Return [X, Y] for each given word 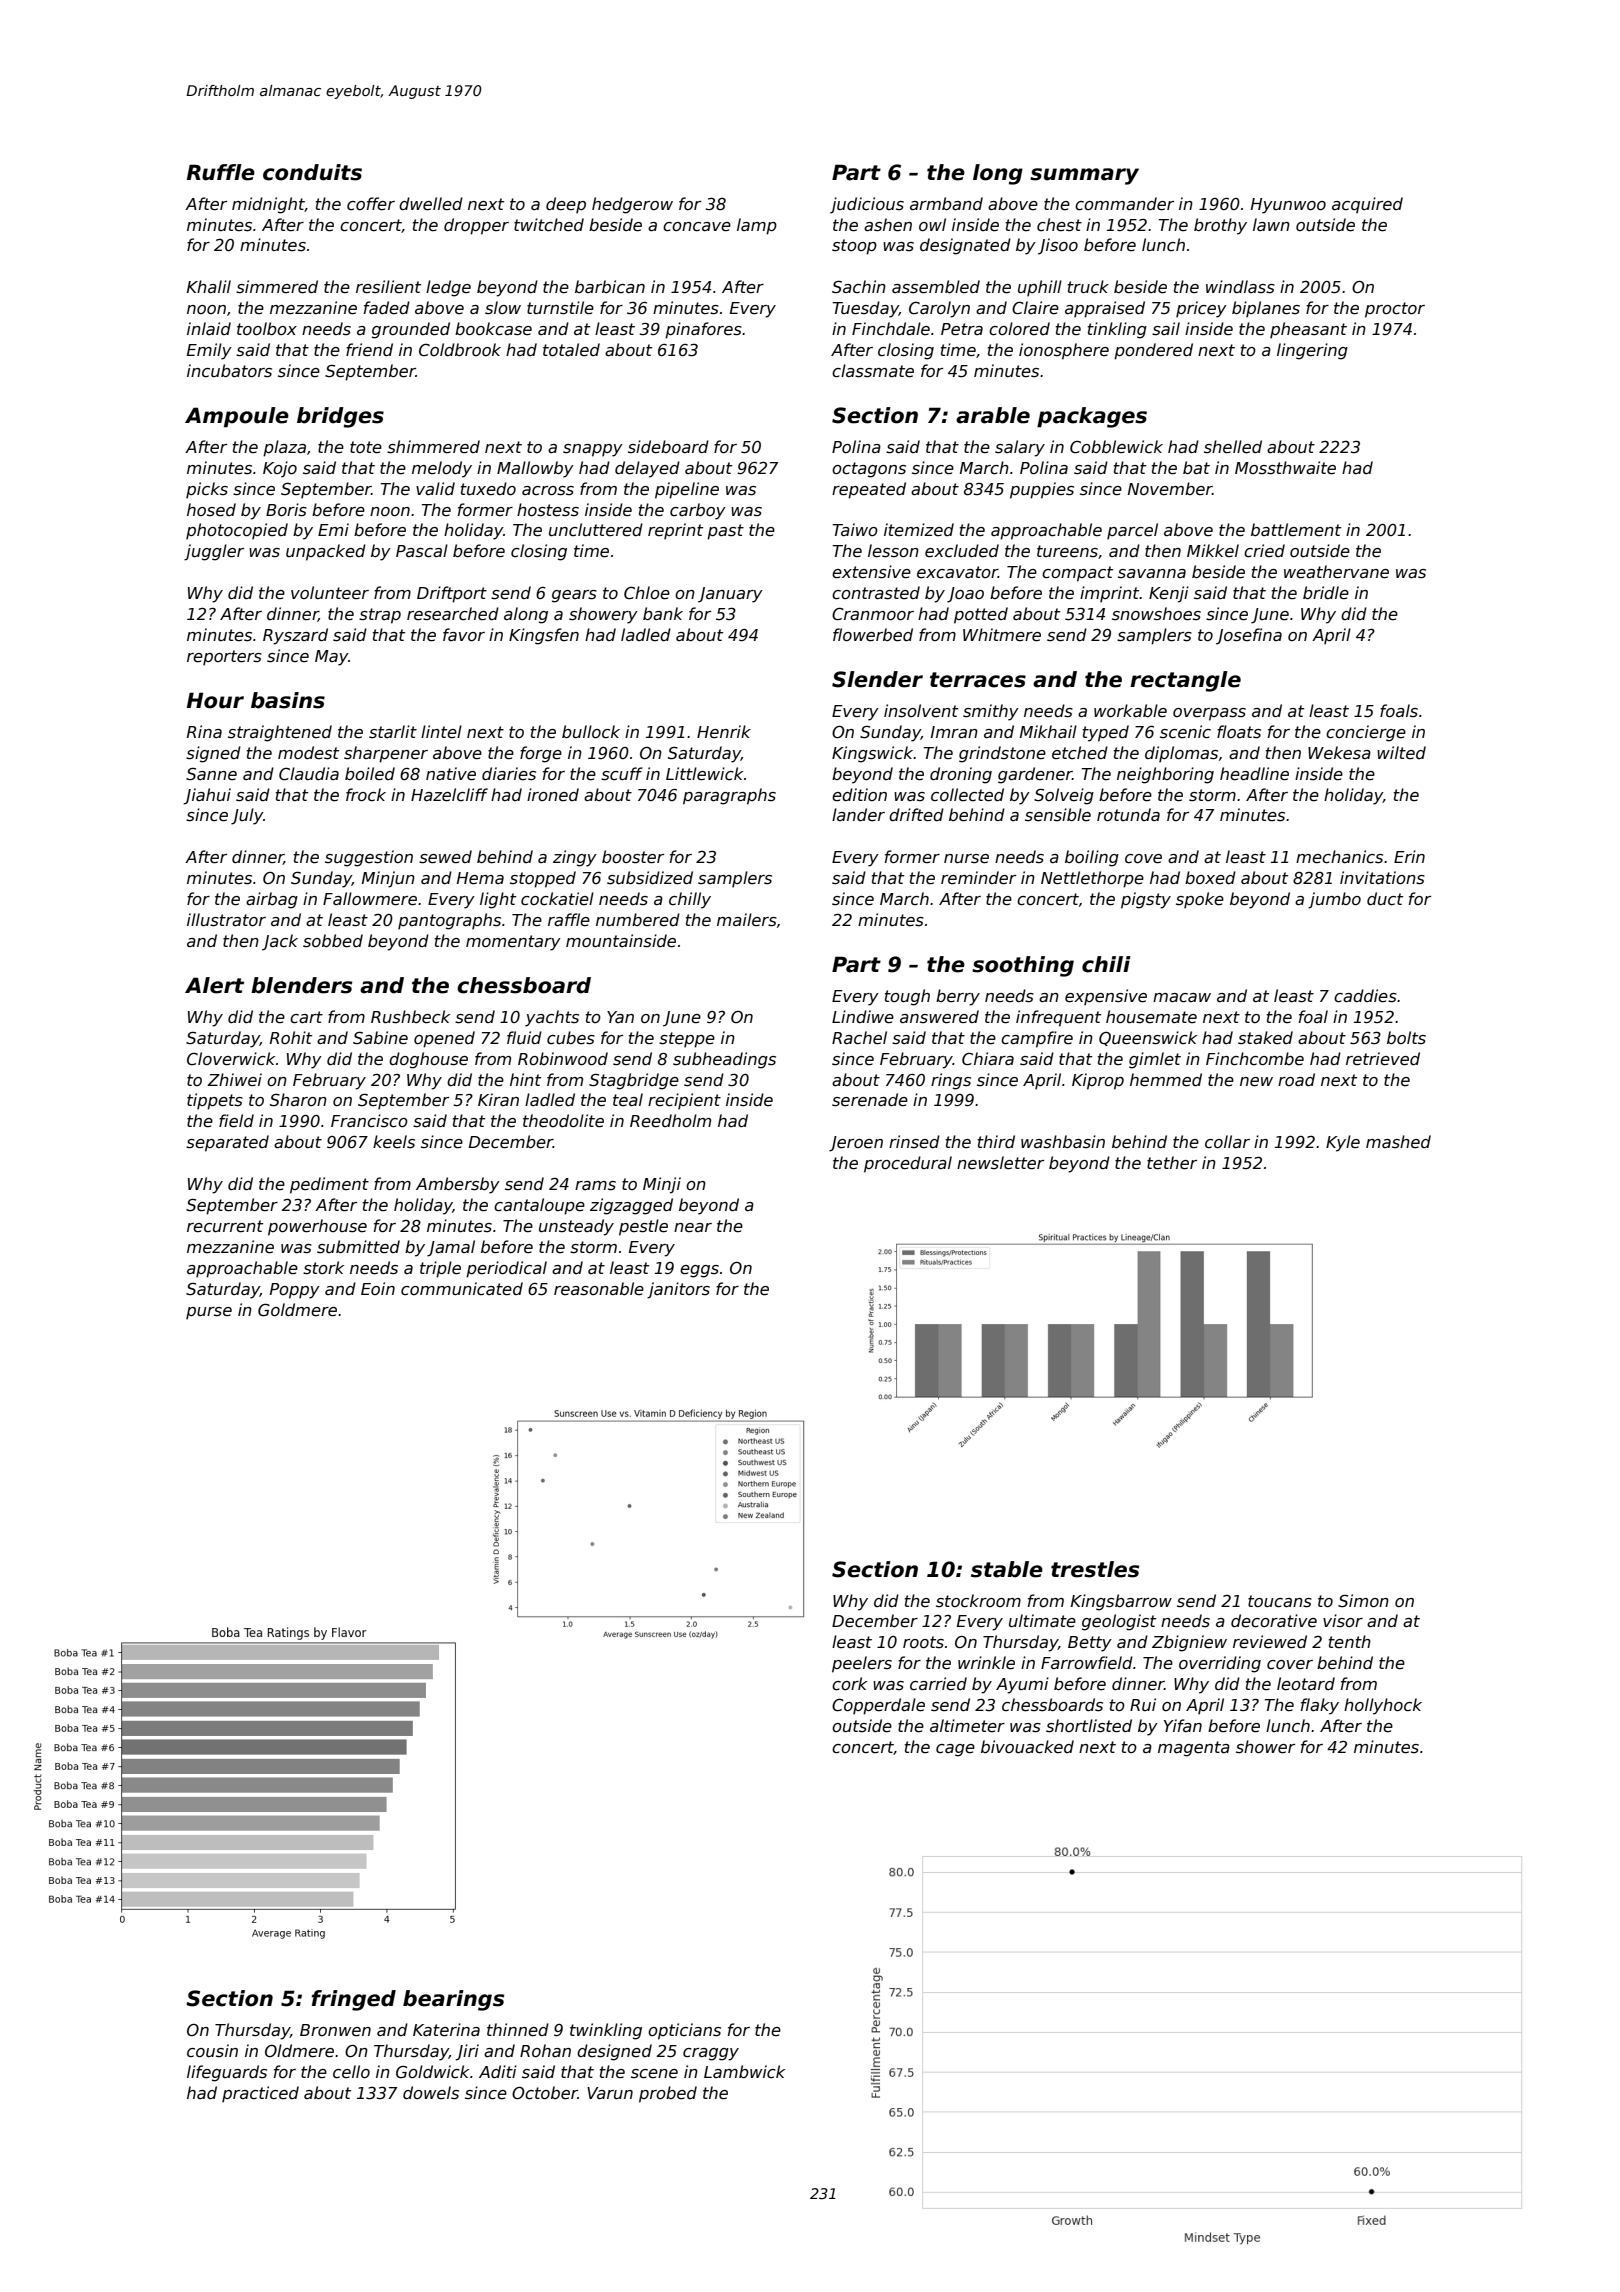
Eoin [378, 1288]
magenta [1194, 1749]
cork [849, 1684]
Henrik [724, 731]
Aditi [498, 2071]
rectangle [1185, 681]
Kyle [1343, 1143]
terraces [978, 680]
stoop [854, 247]
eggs [699, 1271]
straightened [280, 733]
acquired [1367, 205]
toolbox [267, 328]
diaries [509, 774]
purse [209, 1313]
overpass [1209, 714]
